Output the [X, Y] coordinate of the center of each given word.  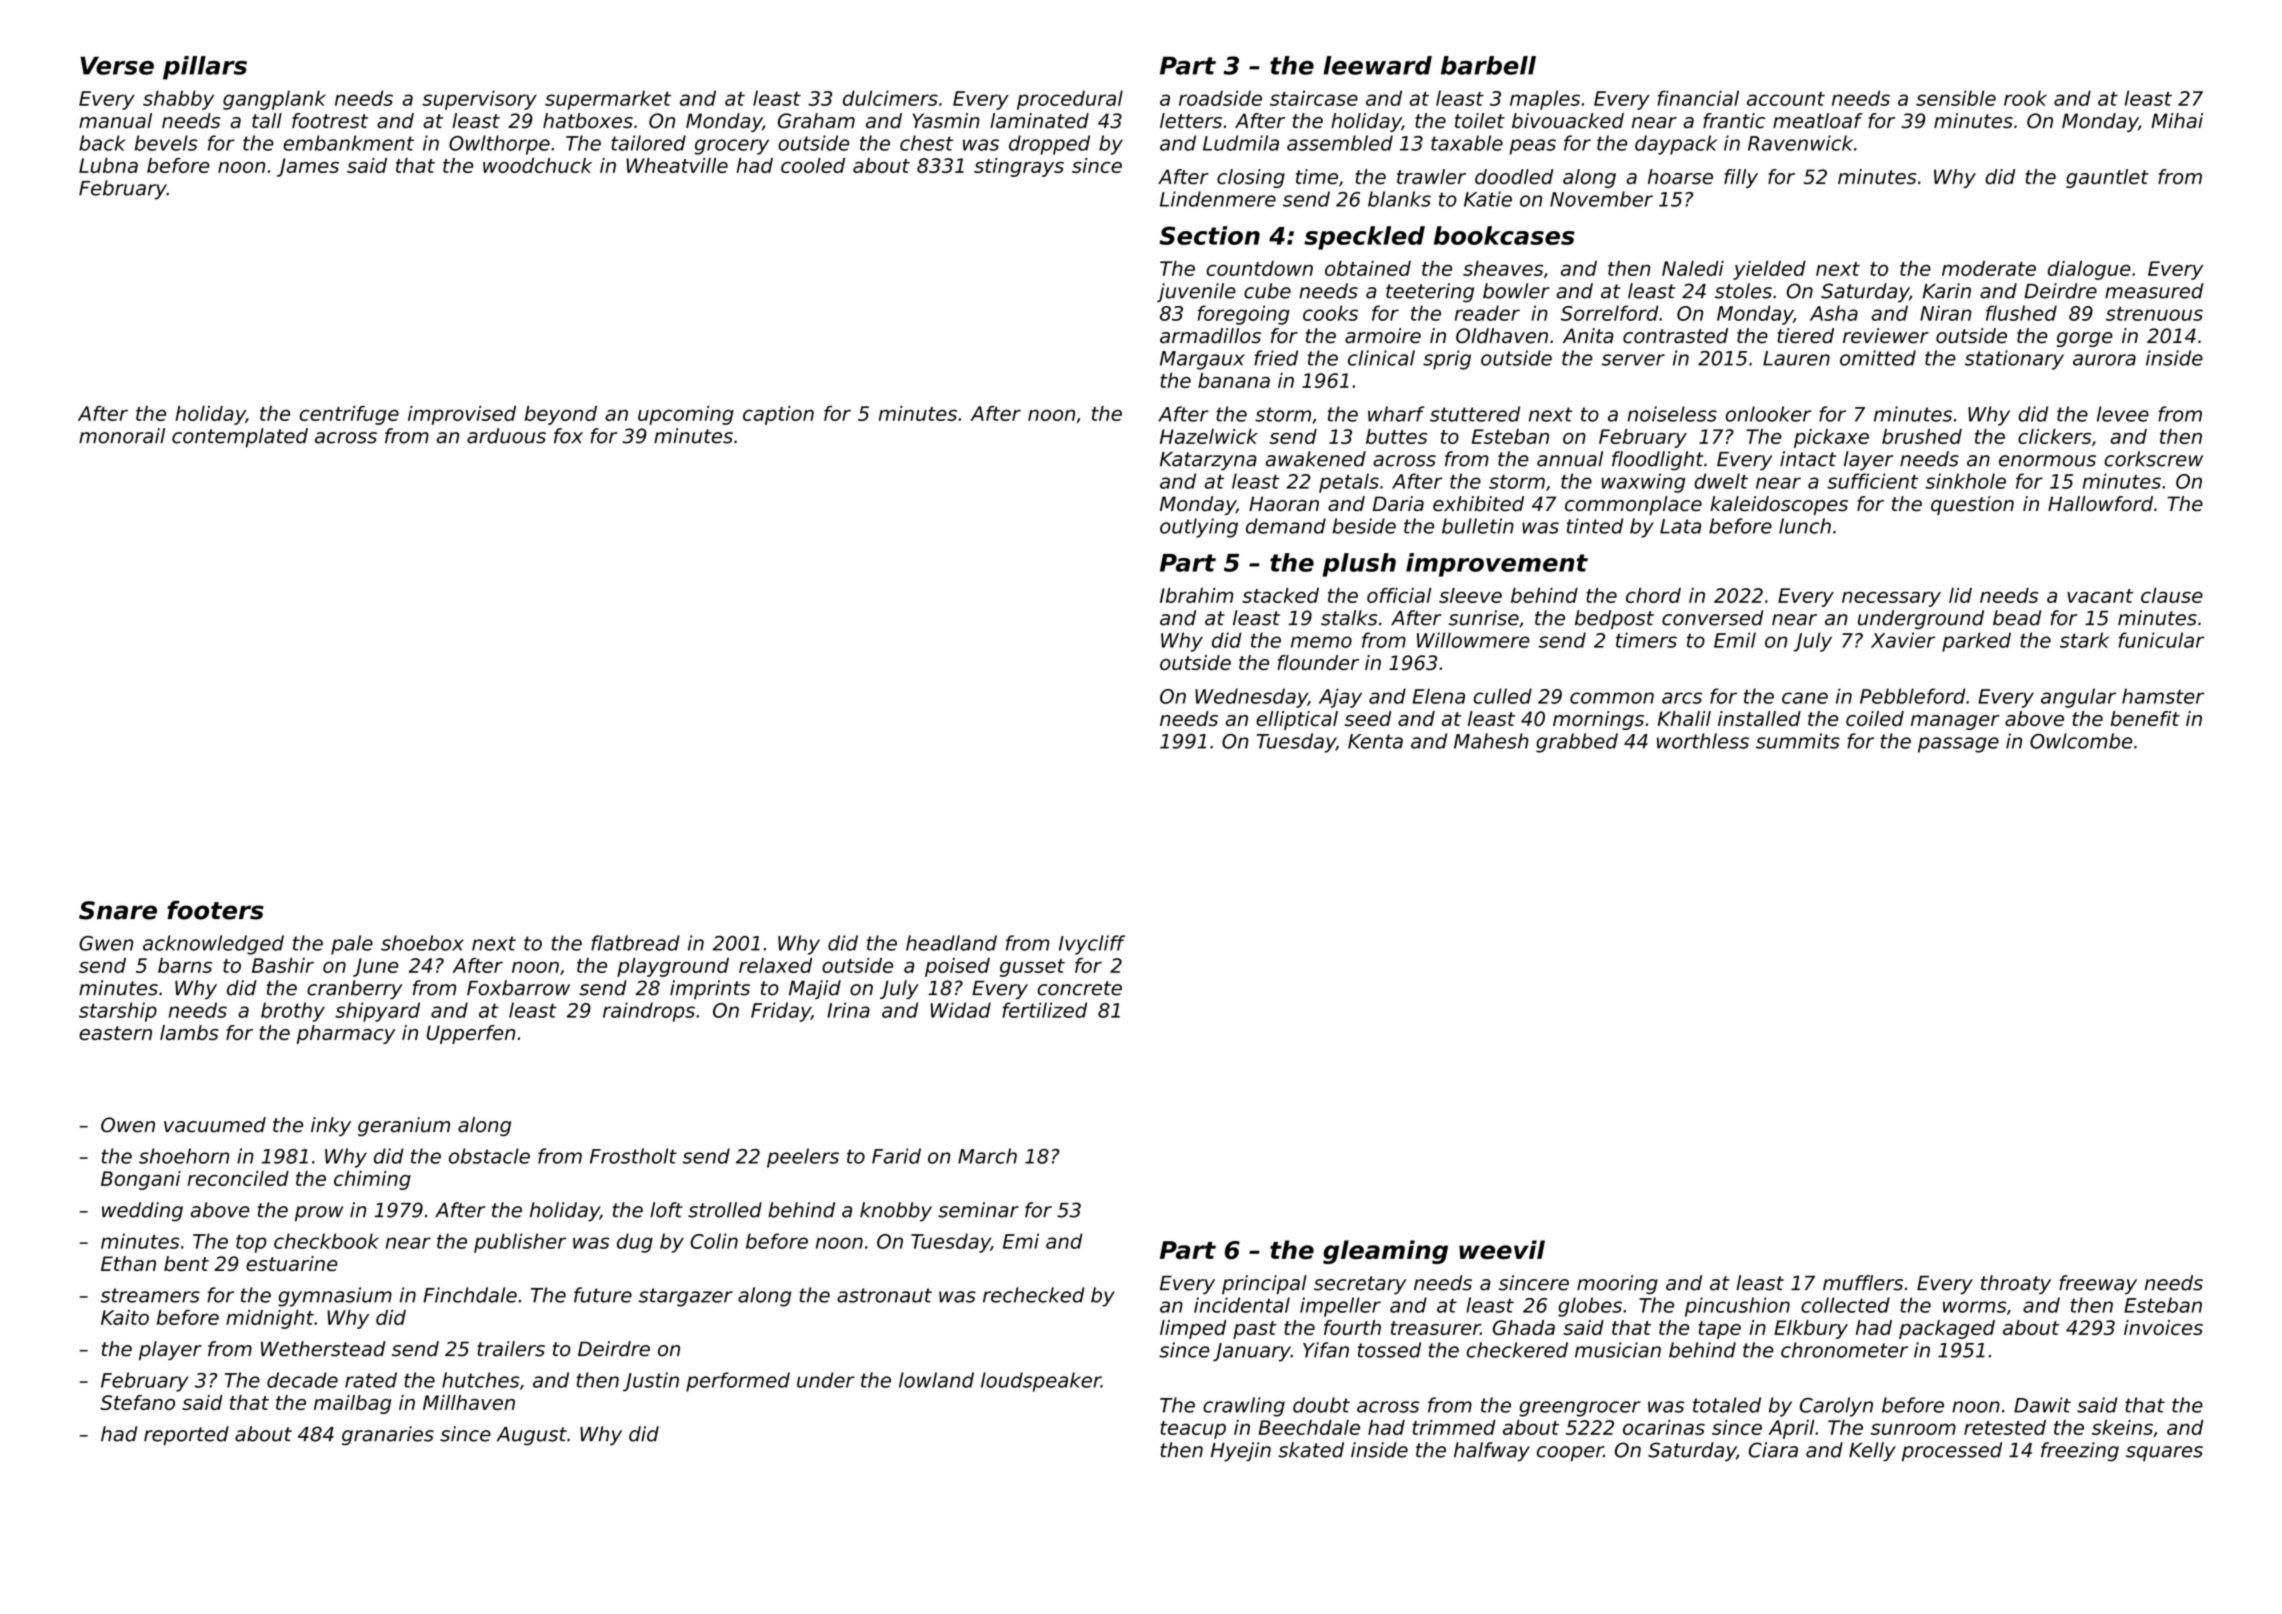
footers [215, 910]
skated [1311, 1450]
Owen [128, 1125]
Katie [1488, 199]
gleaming [1385, 1252]
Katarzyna [1208, 461]
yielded [1769, 270]
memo [1321, 642]
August [532, 1436]
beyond [561, 415]
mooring [1617, 1284]
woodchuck [537, 165]
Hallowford [2100, 504]
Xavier [1903, 640]
